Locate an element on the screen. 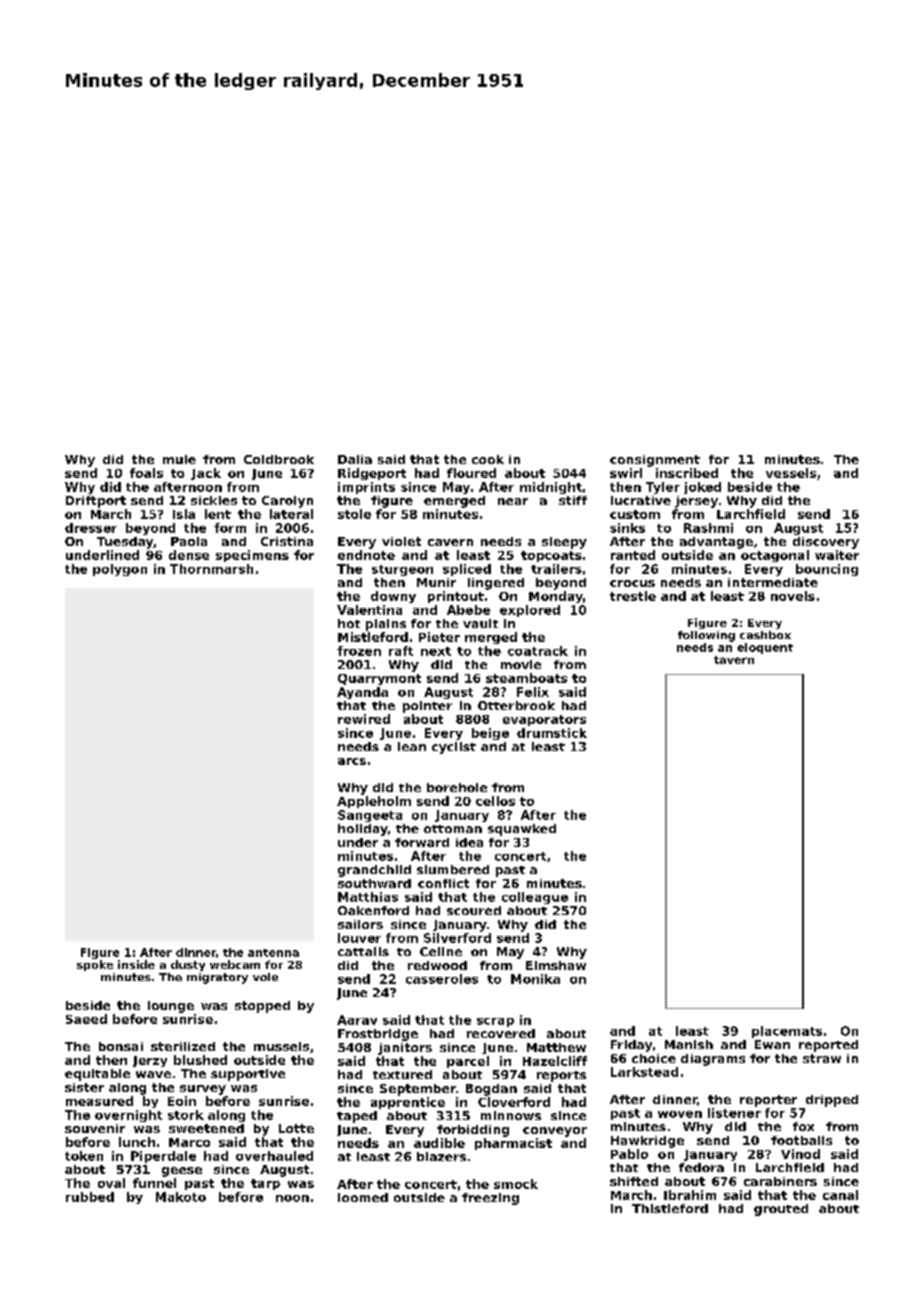 Image resolution: width=924 pixels, height=1308 pixels. discovery is located at coordinates (826, 543).
